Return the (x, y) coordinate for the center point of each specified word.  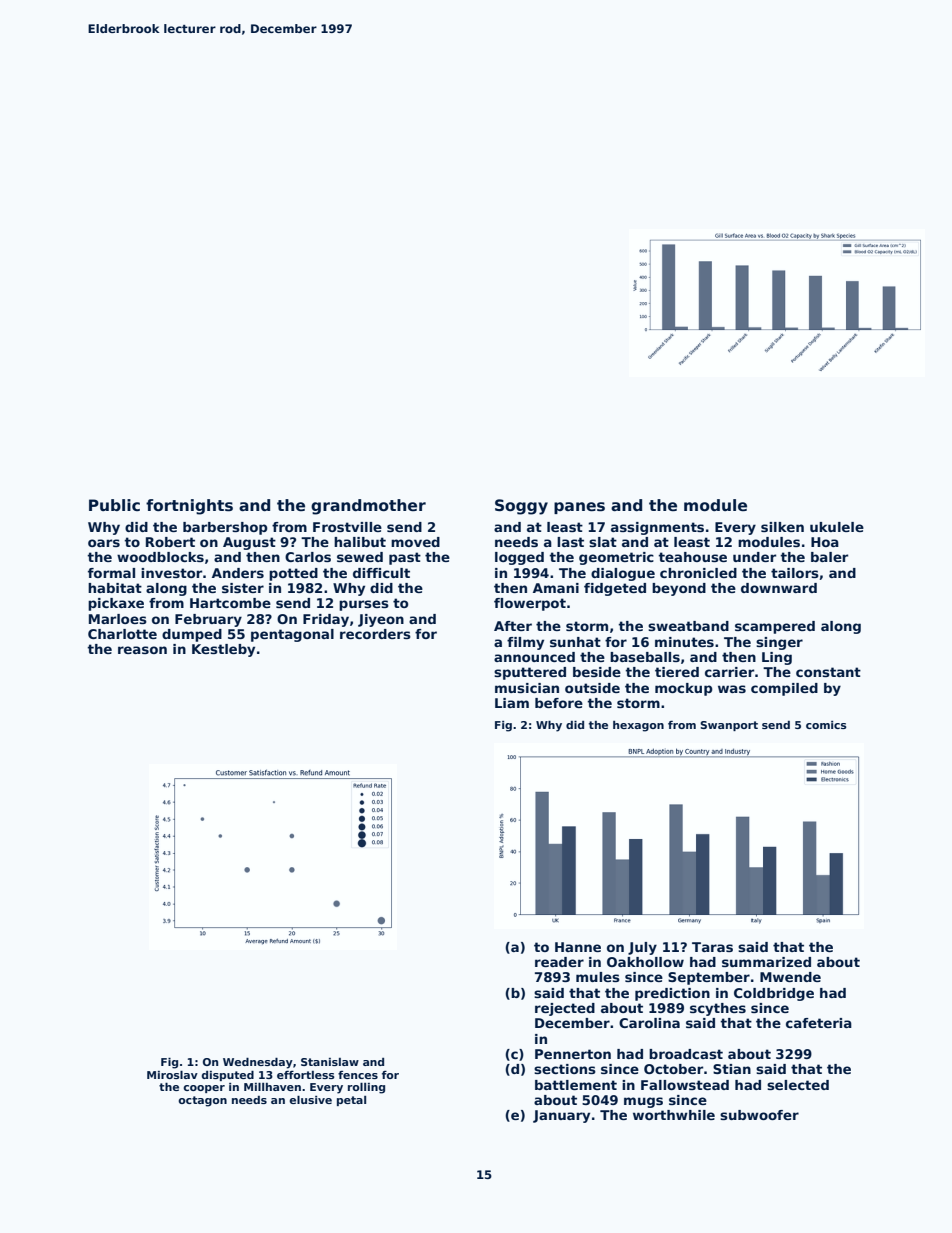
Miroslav (172, 1075)
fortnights (189, 507)
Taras (712, 947)
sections (565, 1069)
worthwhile (674, 1115)
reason (142, 650)
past (405, 558)
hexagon (638, 726)
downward (779, 588)
